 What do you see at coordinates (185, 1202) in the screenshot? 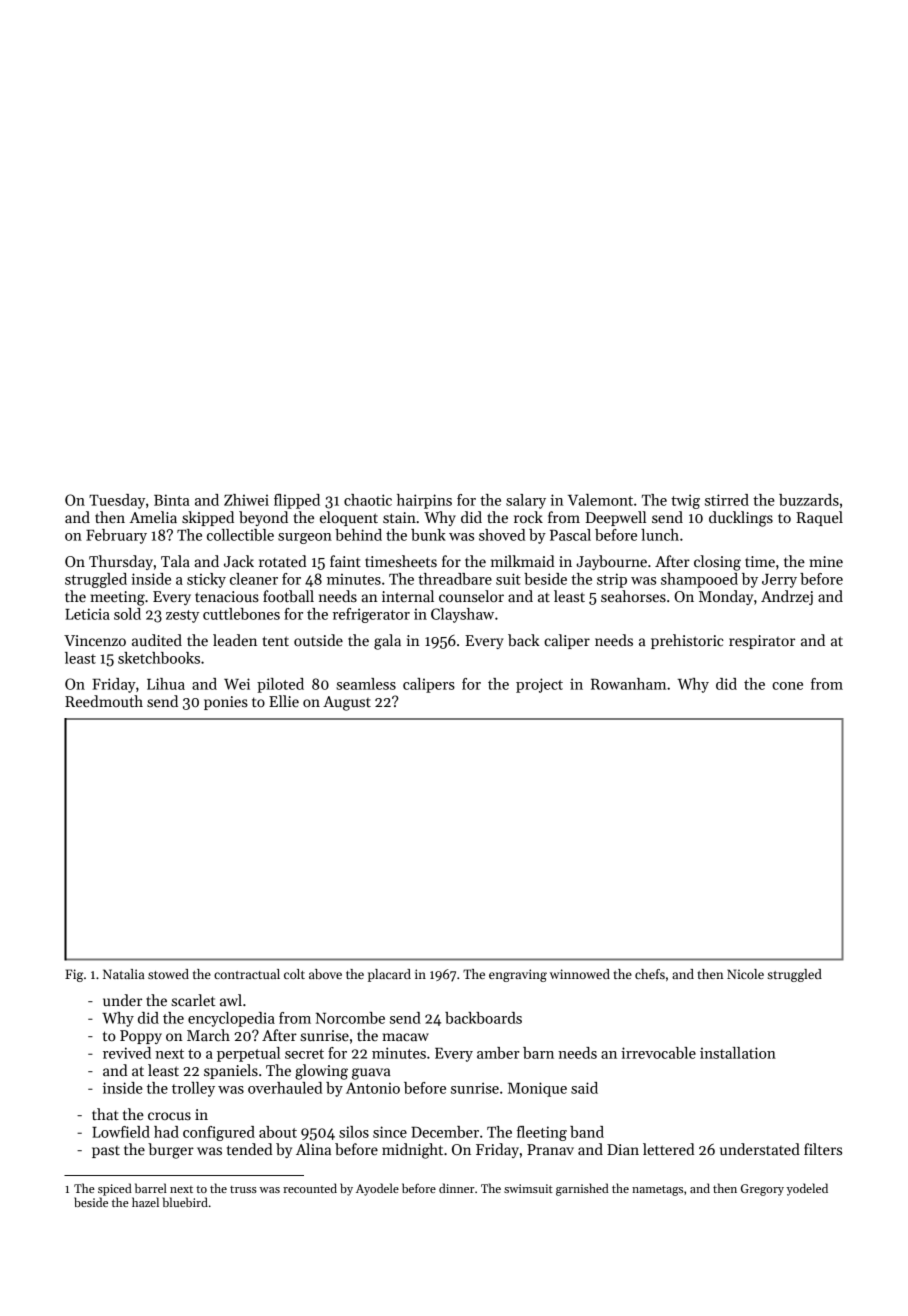
I see `bluebird` at bounding box center [185, 1202].
